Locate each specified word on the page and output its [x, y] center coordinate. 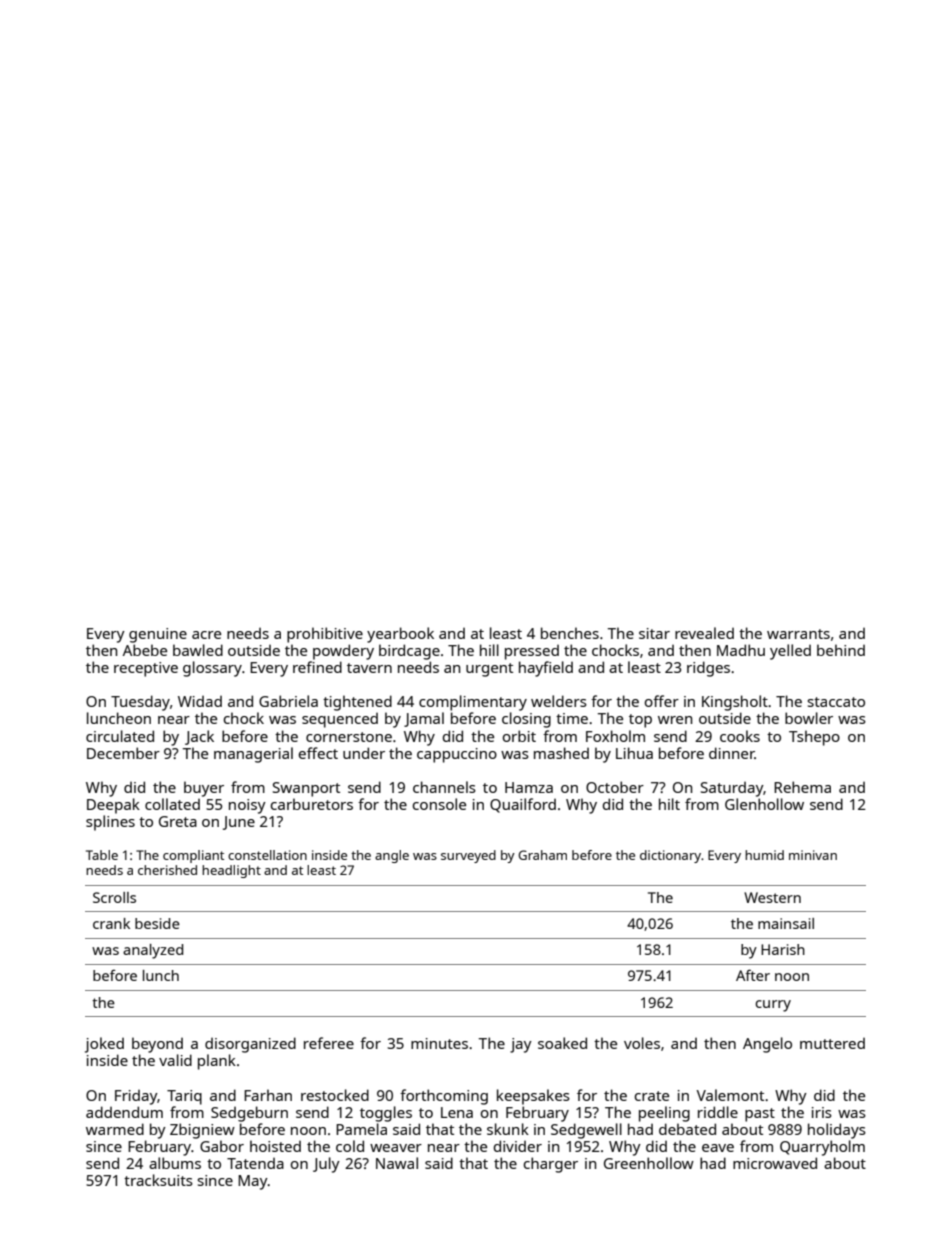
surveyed [468, 856]
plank [217, 1062]
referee [329, 1043]
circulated [120, 736]
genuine [158, 635]
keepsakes [533, 1097]
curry [773, 1006]
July [326, 1165]
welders [559, 701]
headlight [231, 871]
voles [642, 1043]
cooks [740, 736]
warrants [798, 634]
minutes [439, 1043]
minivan [813, 855]
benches [570, 633]
